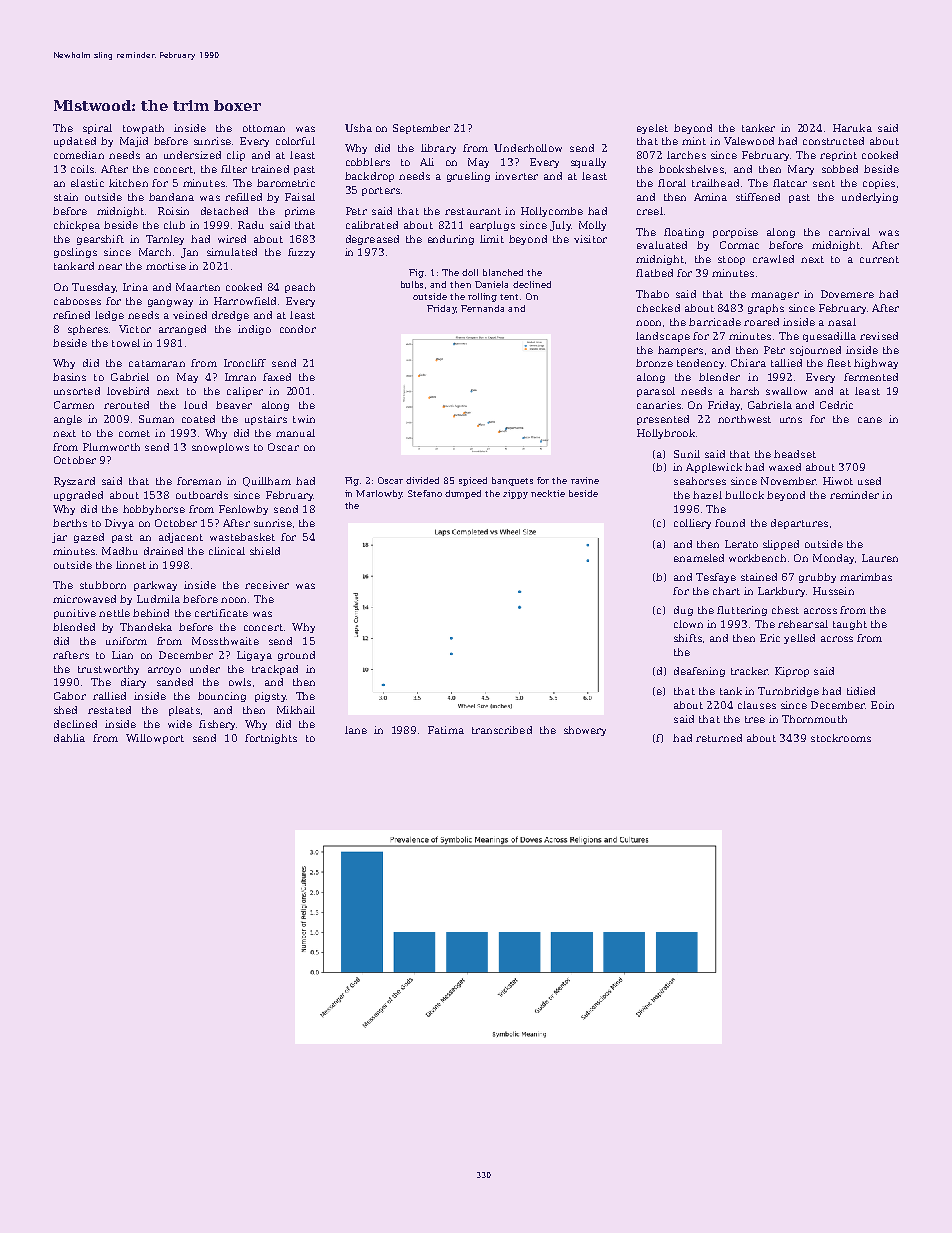 The height and width of the page is (1233, 952). I want to click on urns, so click(791, 420).
